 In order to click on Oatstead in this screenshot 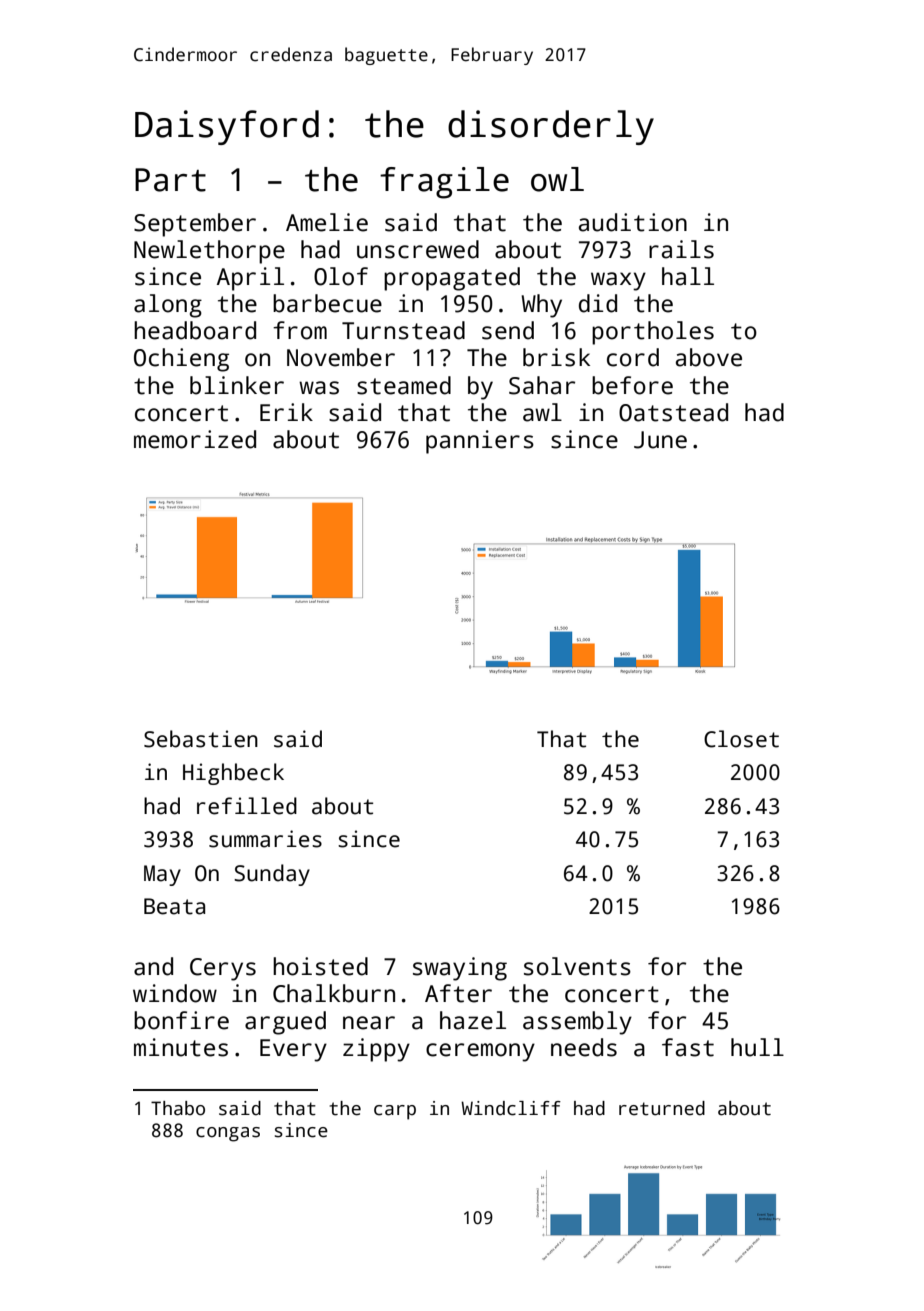, I will do `click(673, 412)`.
